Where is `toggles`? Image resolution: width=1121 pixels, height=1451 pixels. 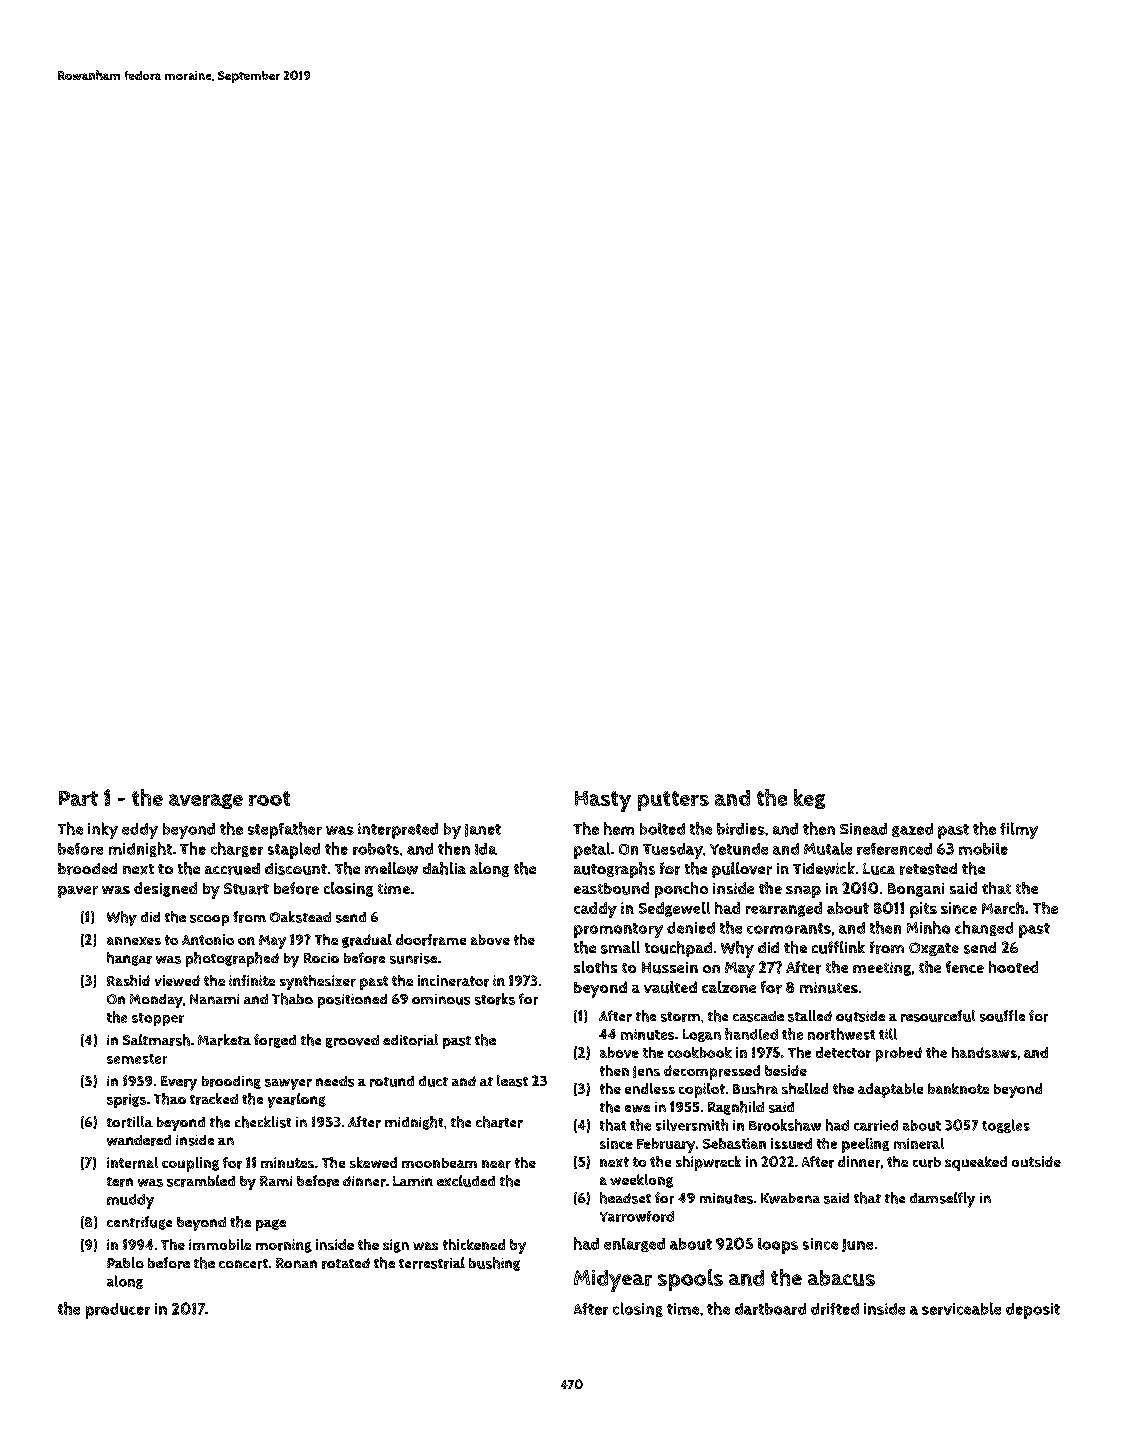
toggles is located at coordinates (1006, 1126).
